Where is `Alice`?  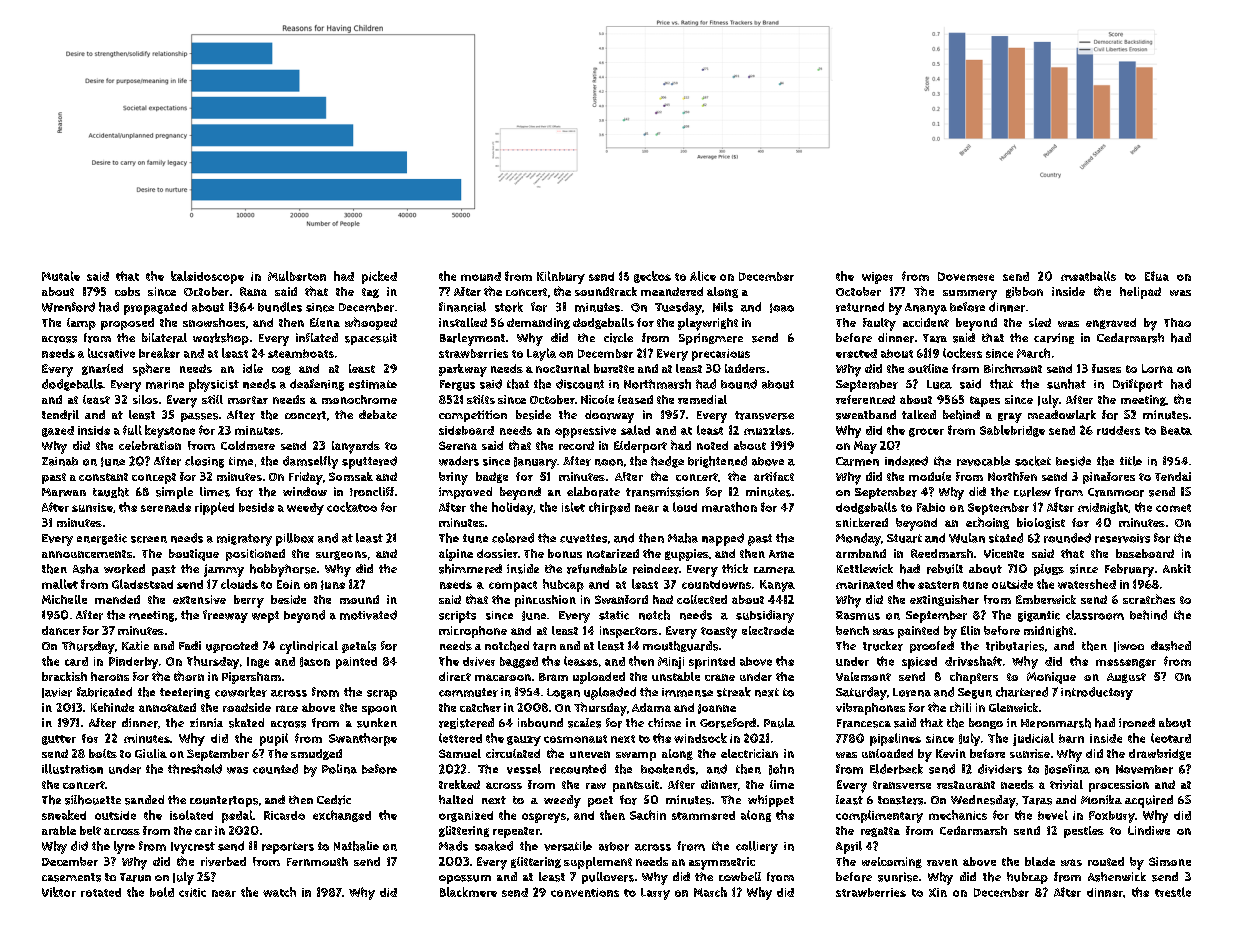
Alice is located at coordinates (703, 276).
